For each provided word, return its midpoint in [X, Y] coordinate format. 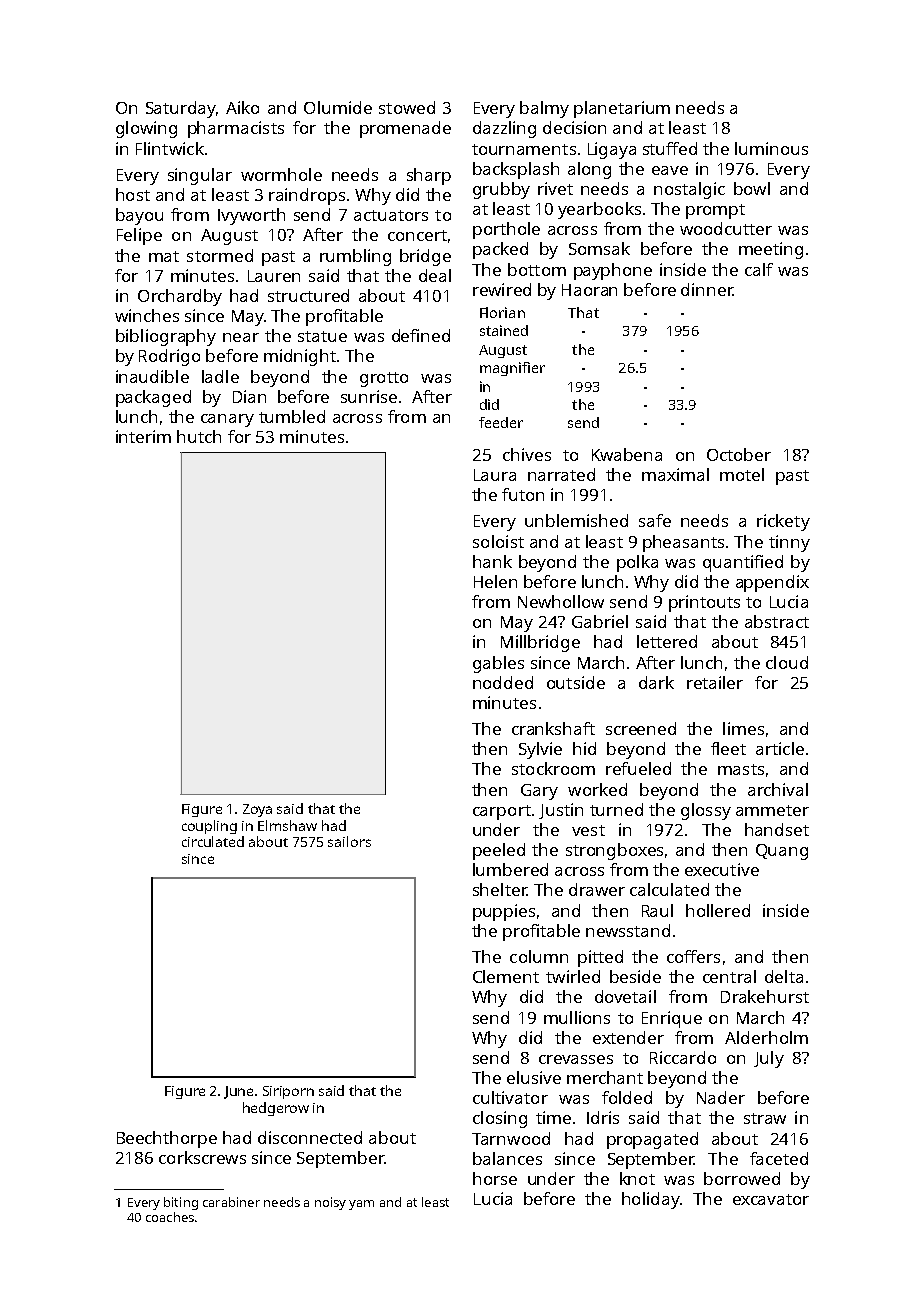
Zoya [257, 810]
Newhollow [561, 601]
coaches [170, 1217]
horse [495, 1178]
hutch [199, 436]
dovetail [625, 996]
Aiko [242, 107]
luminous [771, 148]
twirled [573, 976]
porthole [506, 230]
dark [656, 682]
